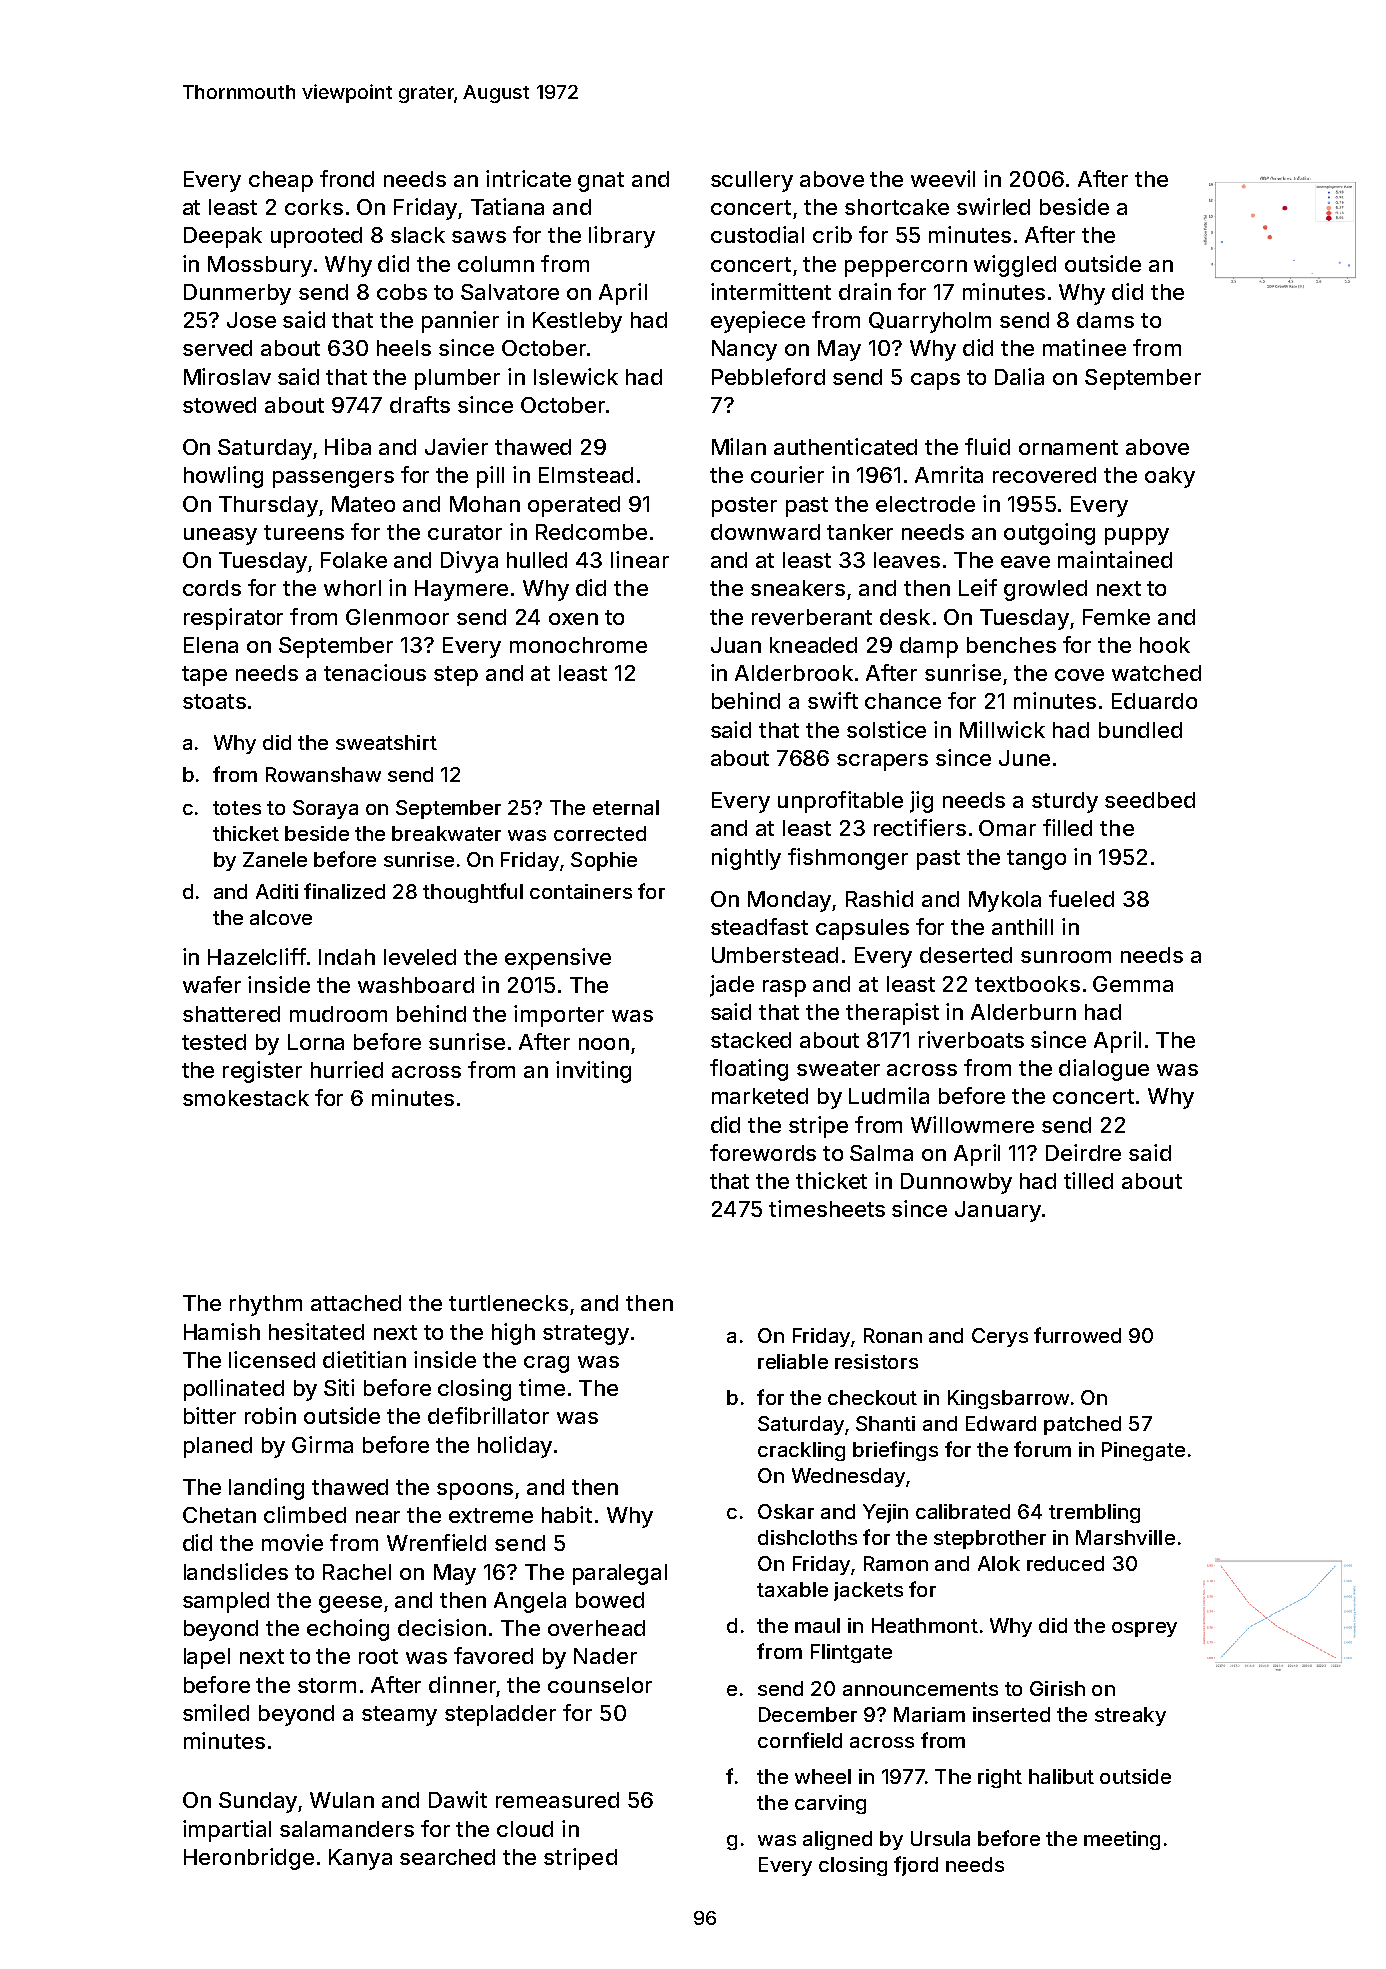  Describe the element at coordinates (993, 206) in the image. I see `swirled` at that location.
